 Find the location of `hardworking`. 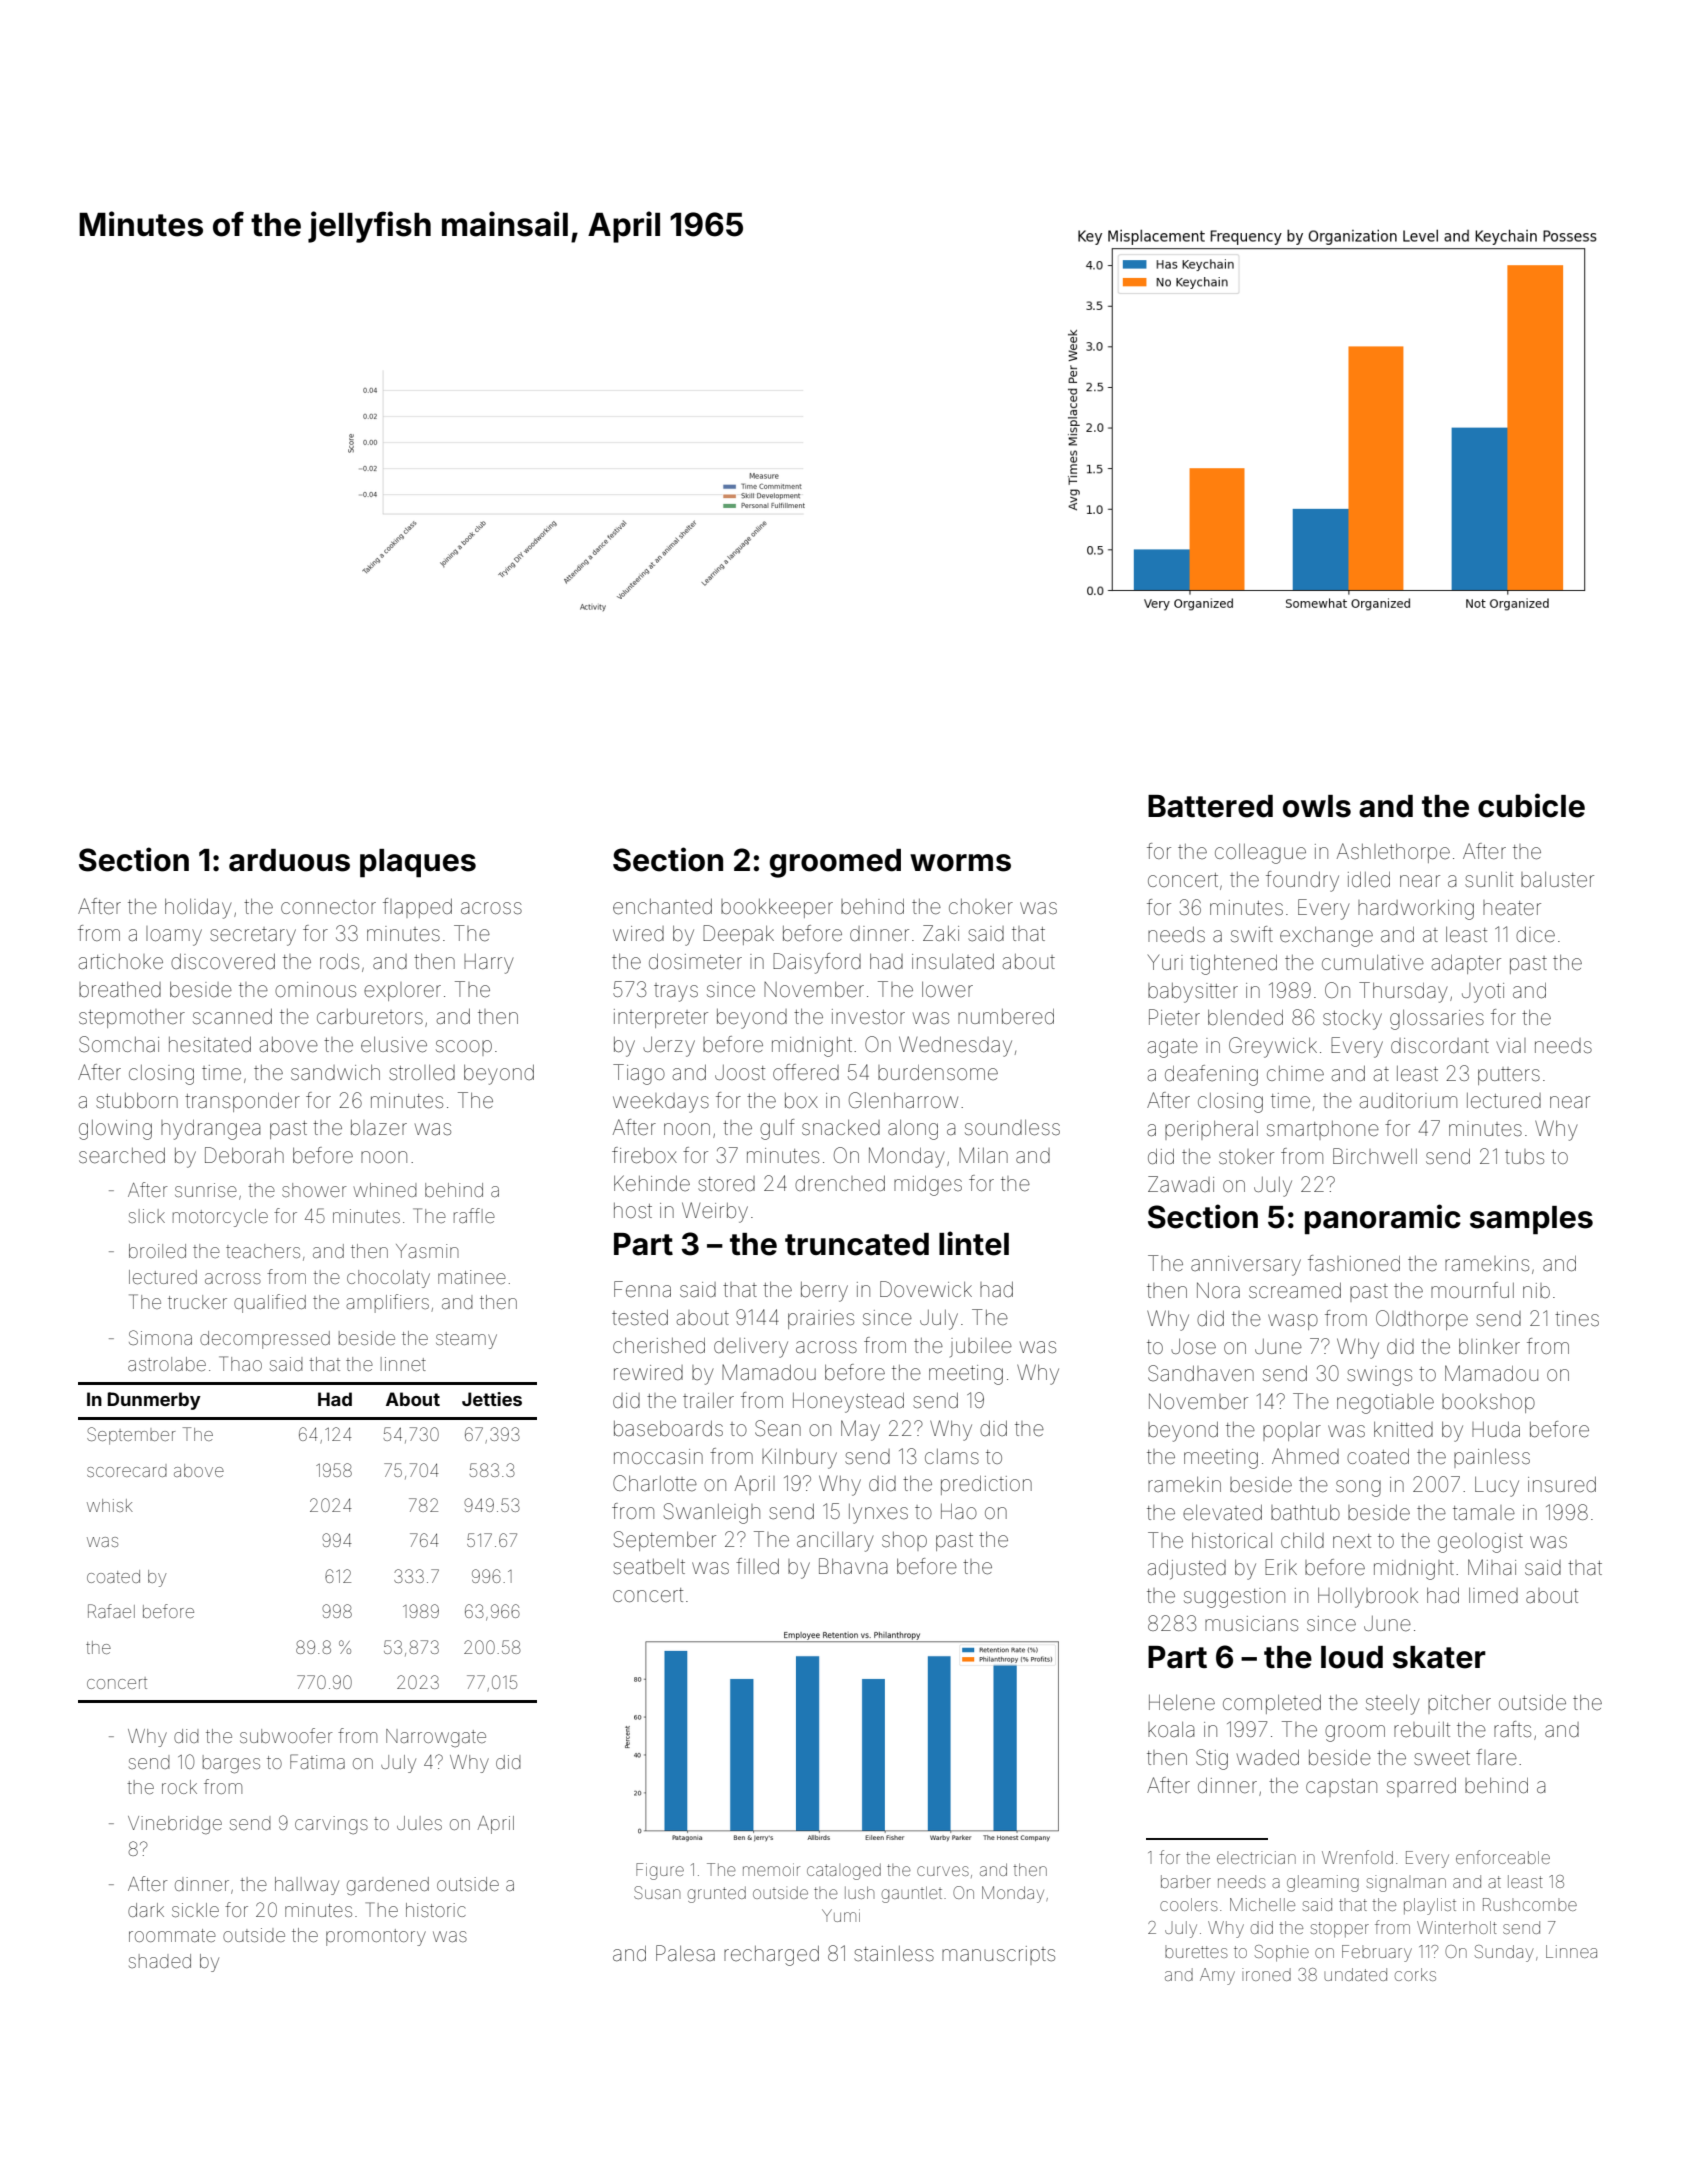

hardworking is located at coordinates (1416, 910).
